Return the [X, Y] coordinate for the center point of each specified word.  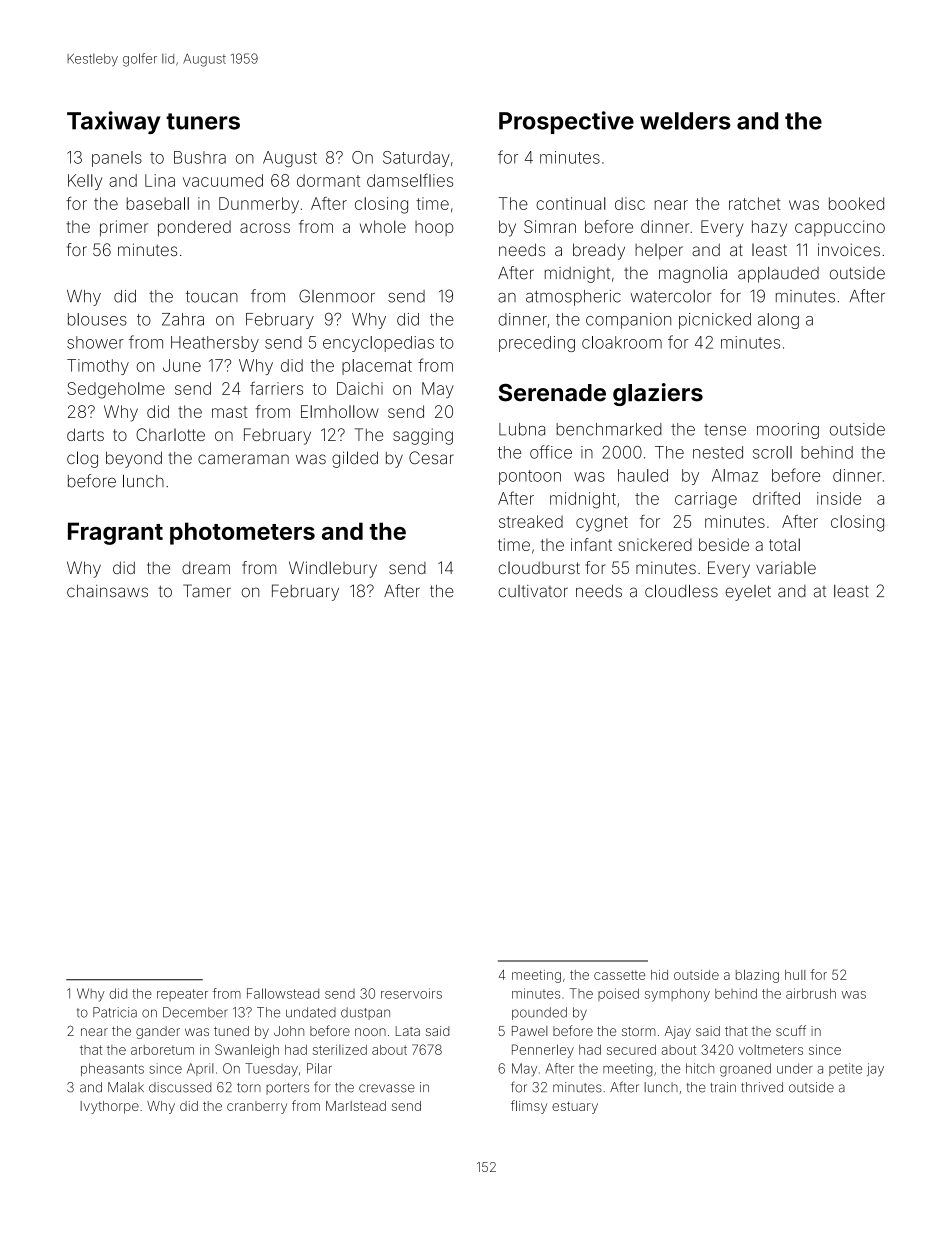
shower [95, 342]
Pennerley [543, 1051]
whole [383, 226]
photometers [242, 533]
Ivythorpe [109, 1107]
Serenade [552, 393]
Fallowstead [283, 993]
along [778, 321]
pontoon [530, 477]
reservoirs [411, 993]
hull [795, 975]
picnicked [715, 321]
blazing [757, 976]
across [265, 228]
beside [724, 544]
